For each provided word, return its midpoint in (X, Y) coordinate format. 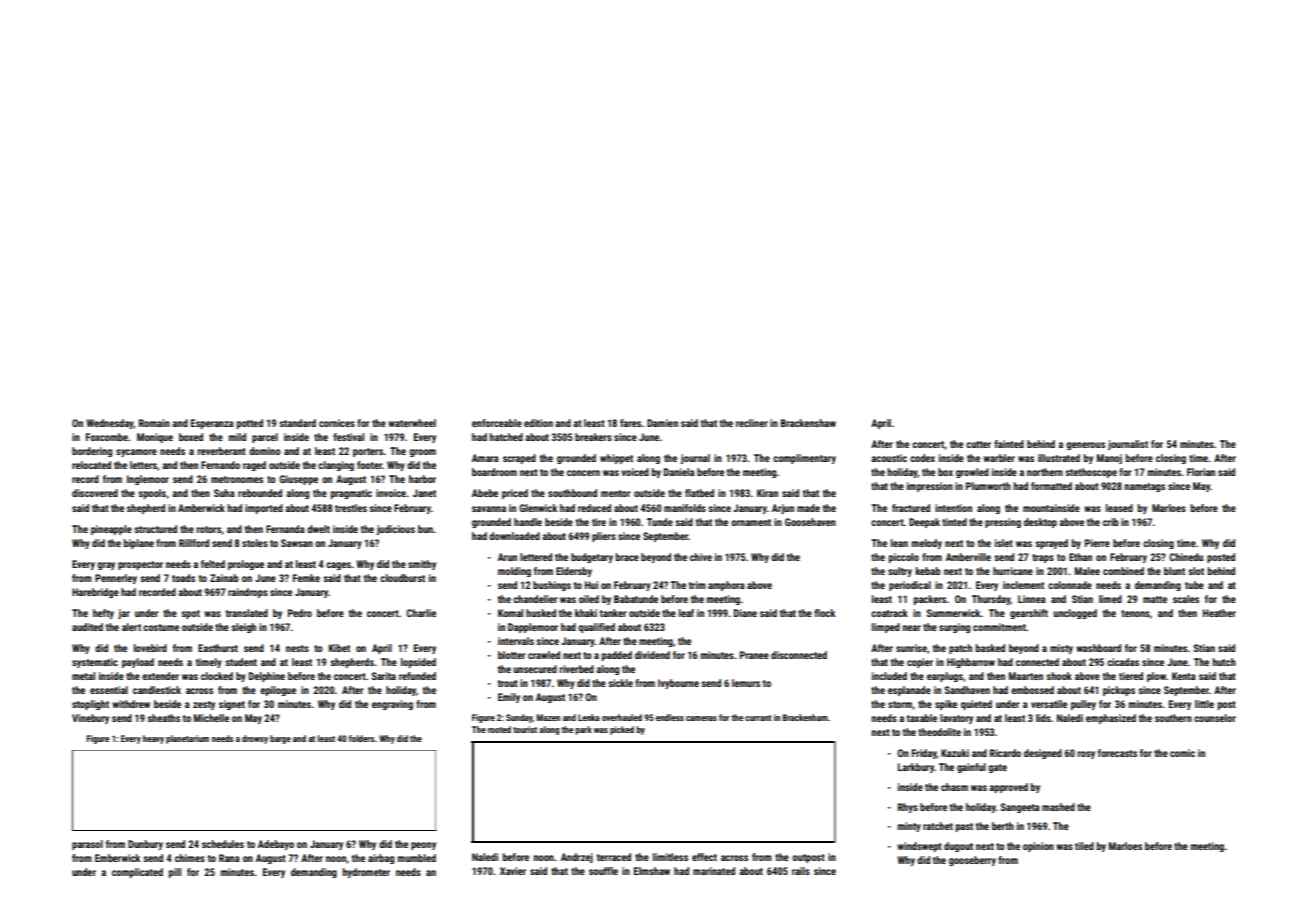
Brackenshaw (808, 423)
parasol (87, 845)
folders (361, 738)
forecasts (1117, 753)
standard (298, 423)
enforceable (497, 423)
